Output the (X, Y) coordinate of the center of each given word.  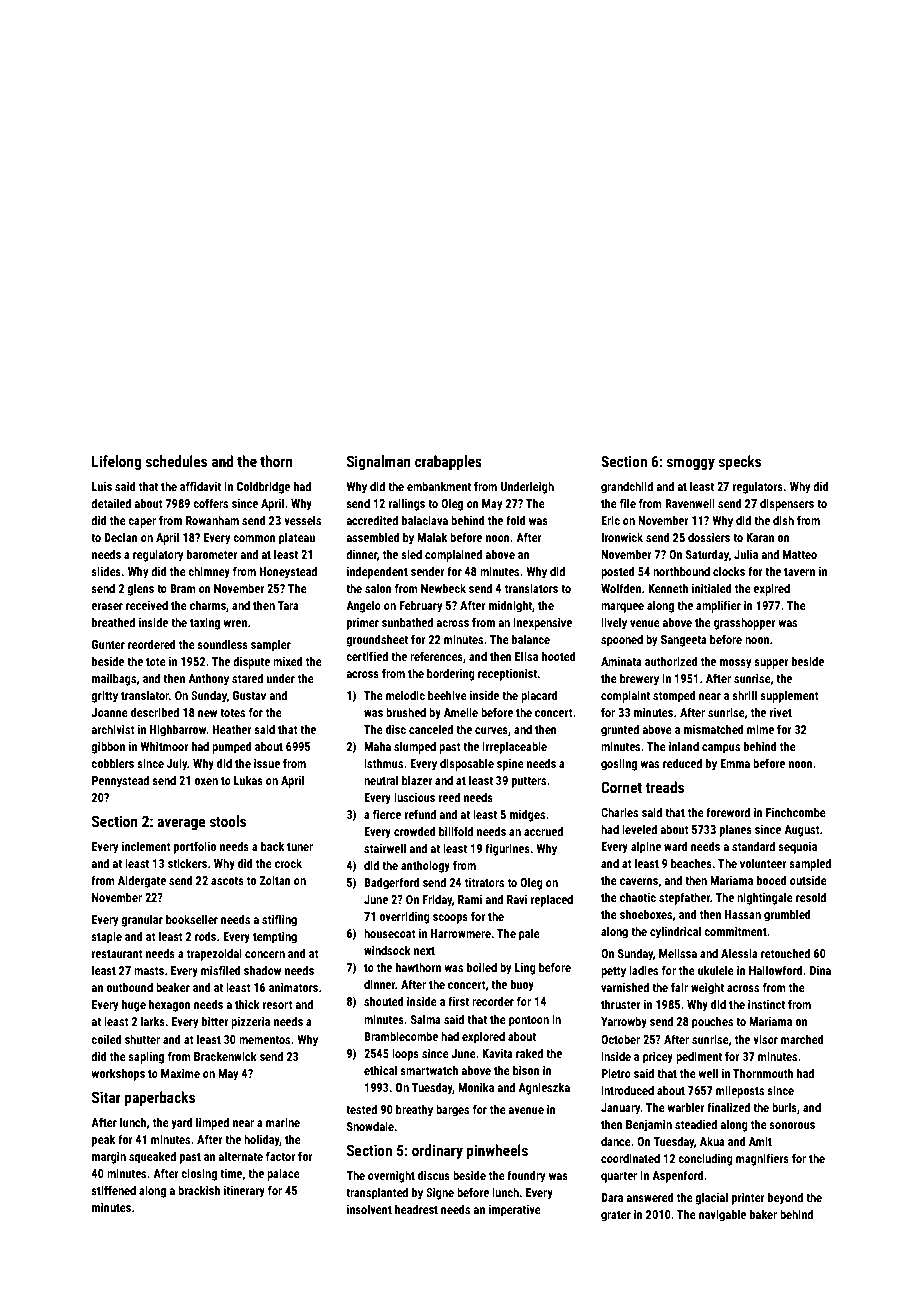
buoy (522, 985)
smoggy (691, 464)
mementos (264, 1040)
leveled (639, 829)
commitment (735, 931)
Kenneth (668, 588)
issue (267, 763)
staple (106, 937)
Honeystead (288, 572)
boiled (482, 967)
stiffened (113, 1190)
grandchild (627, 487)
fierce (387, 814)
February (420, 606)
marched (802, 1039)
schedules (176, 461)
